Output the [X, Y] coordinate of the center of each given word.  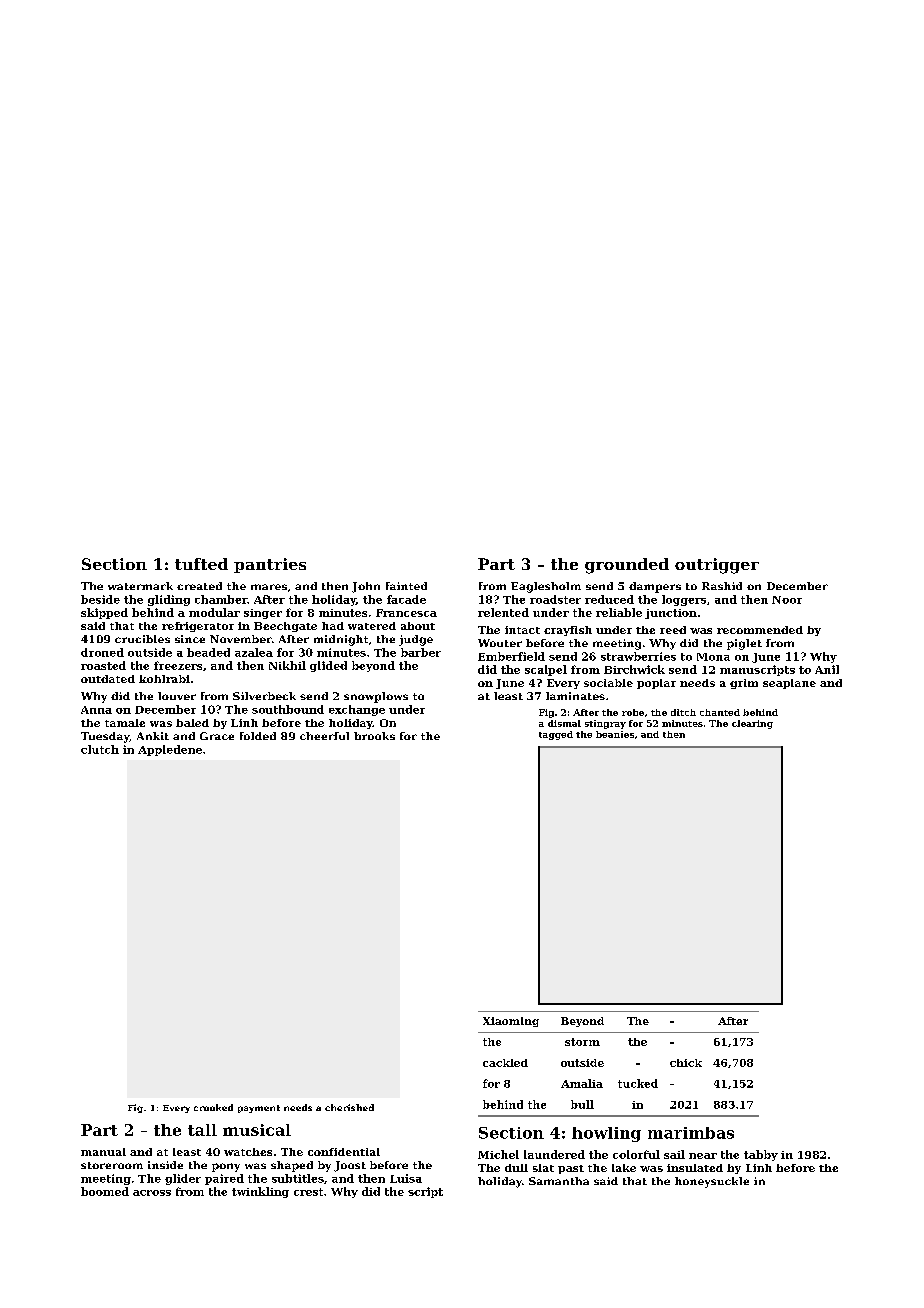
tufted [201, 564]
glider [183, 1179]
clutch [100, 749]
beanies [615, 734]
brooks [374, 736]
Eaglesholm [546, 587]
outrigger [717, 566]
